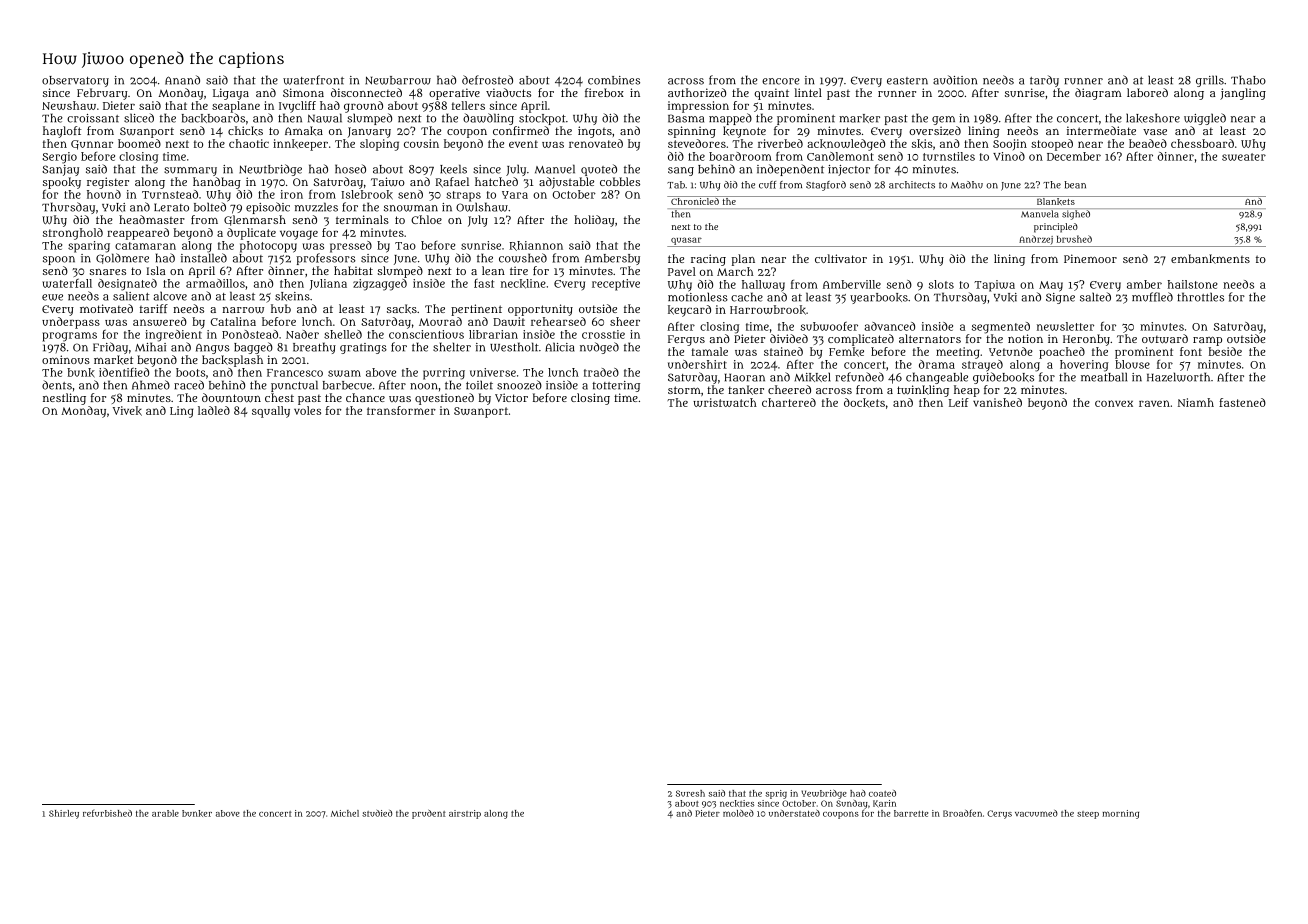 The height and width of the document is (924, 1308). I want to click on hailstone, so click(1193, 284).
